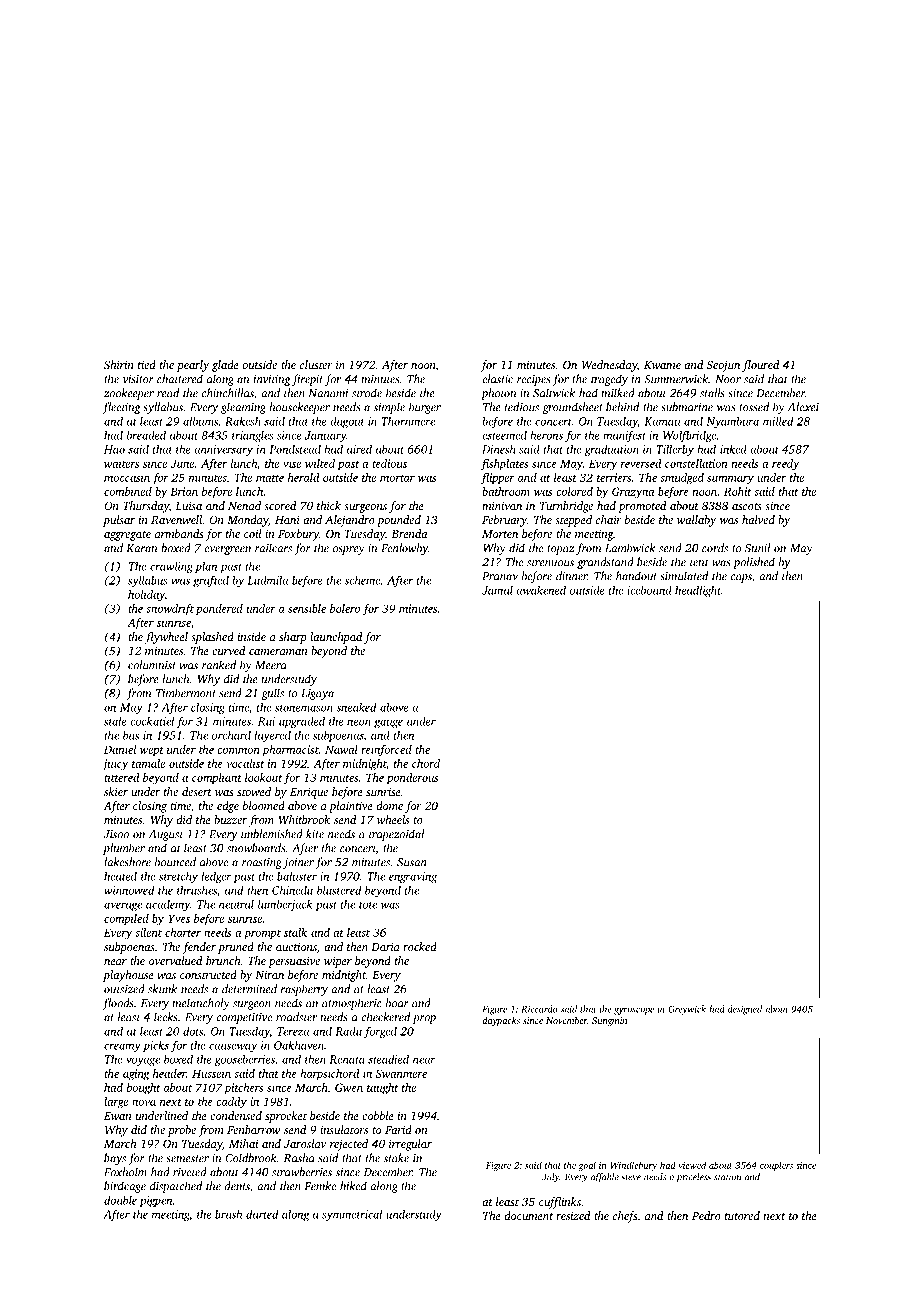 Image resolution: width=924 pixels, height=1308 pixels. I want to click on tied, so click(147, 364).
